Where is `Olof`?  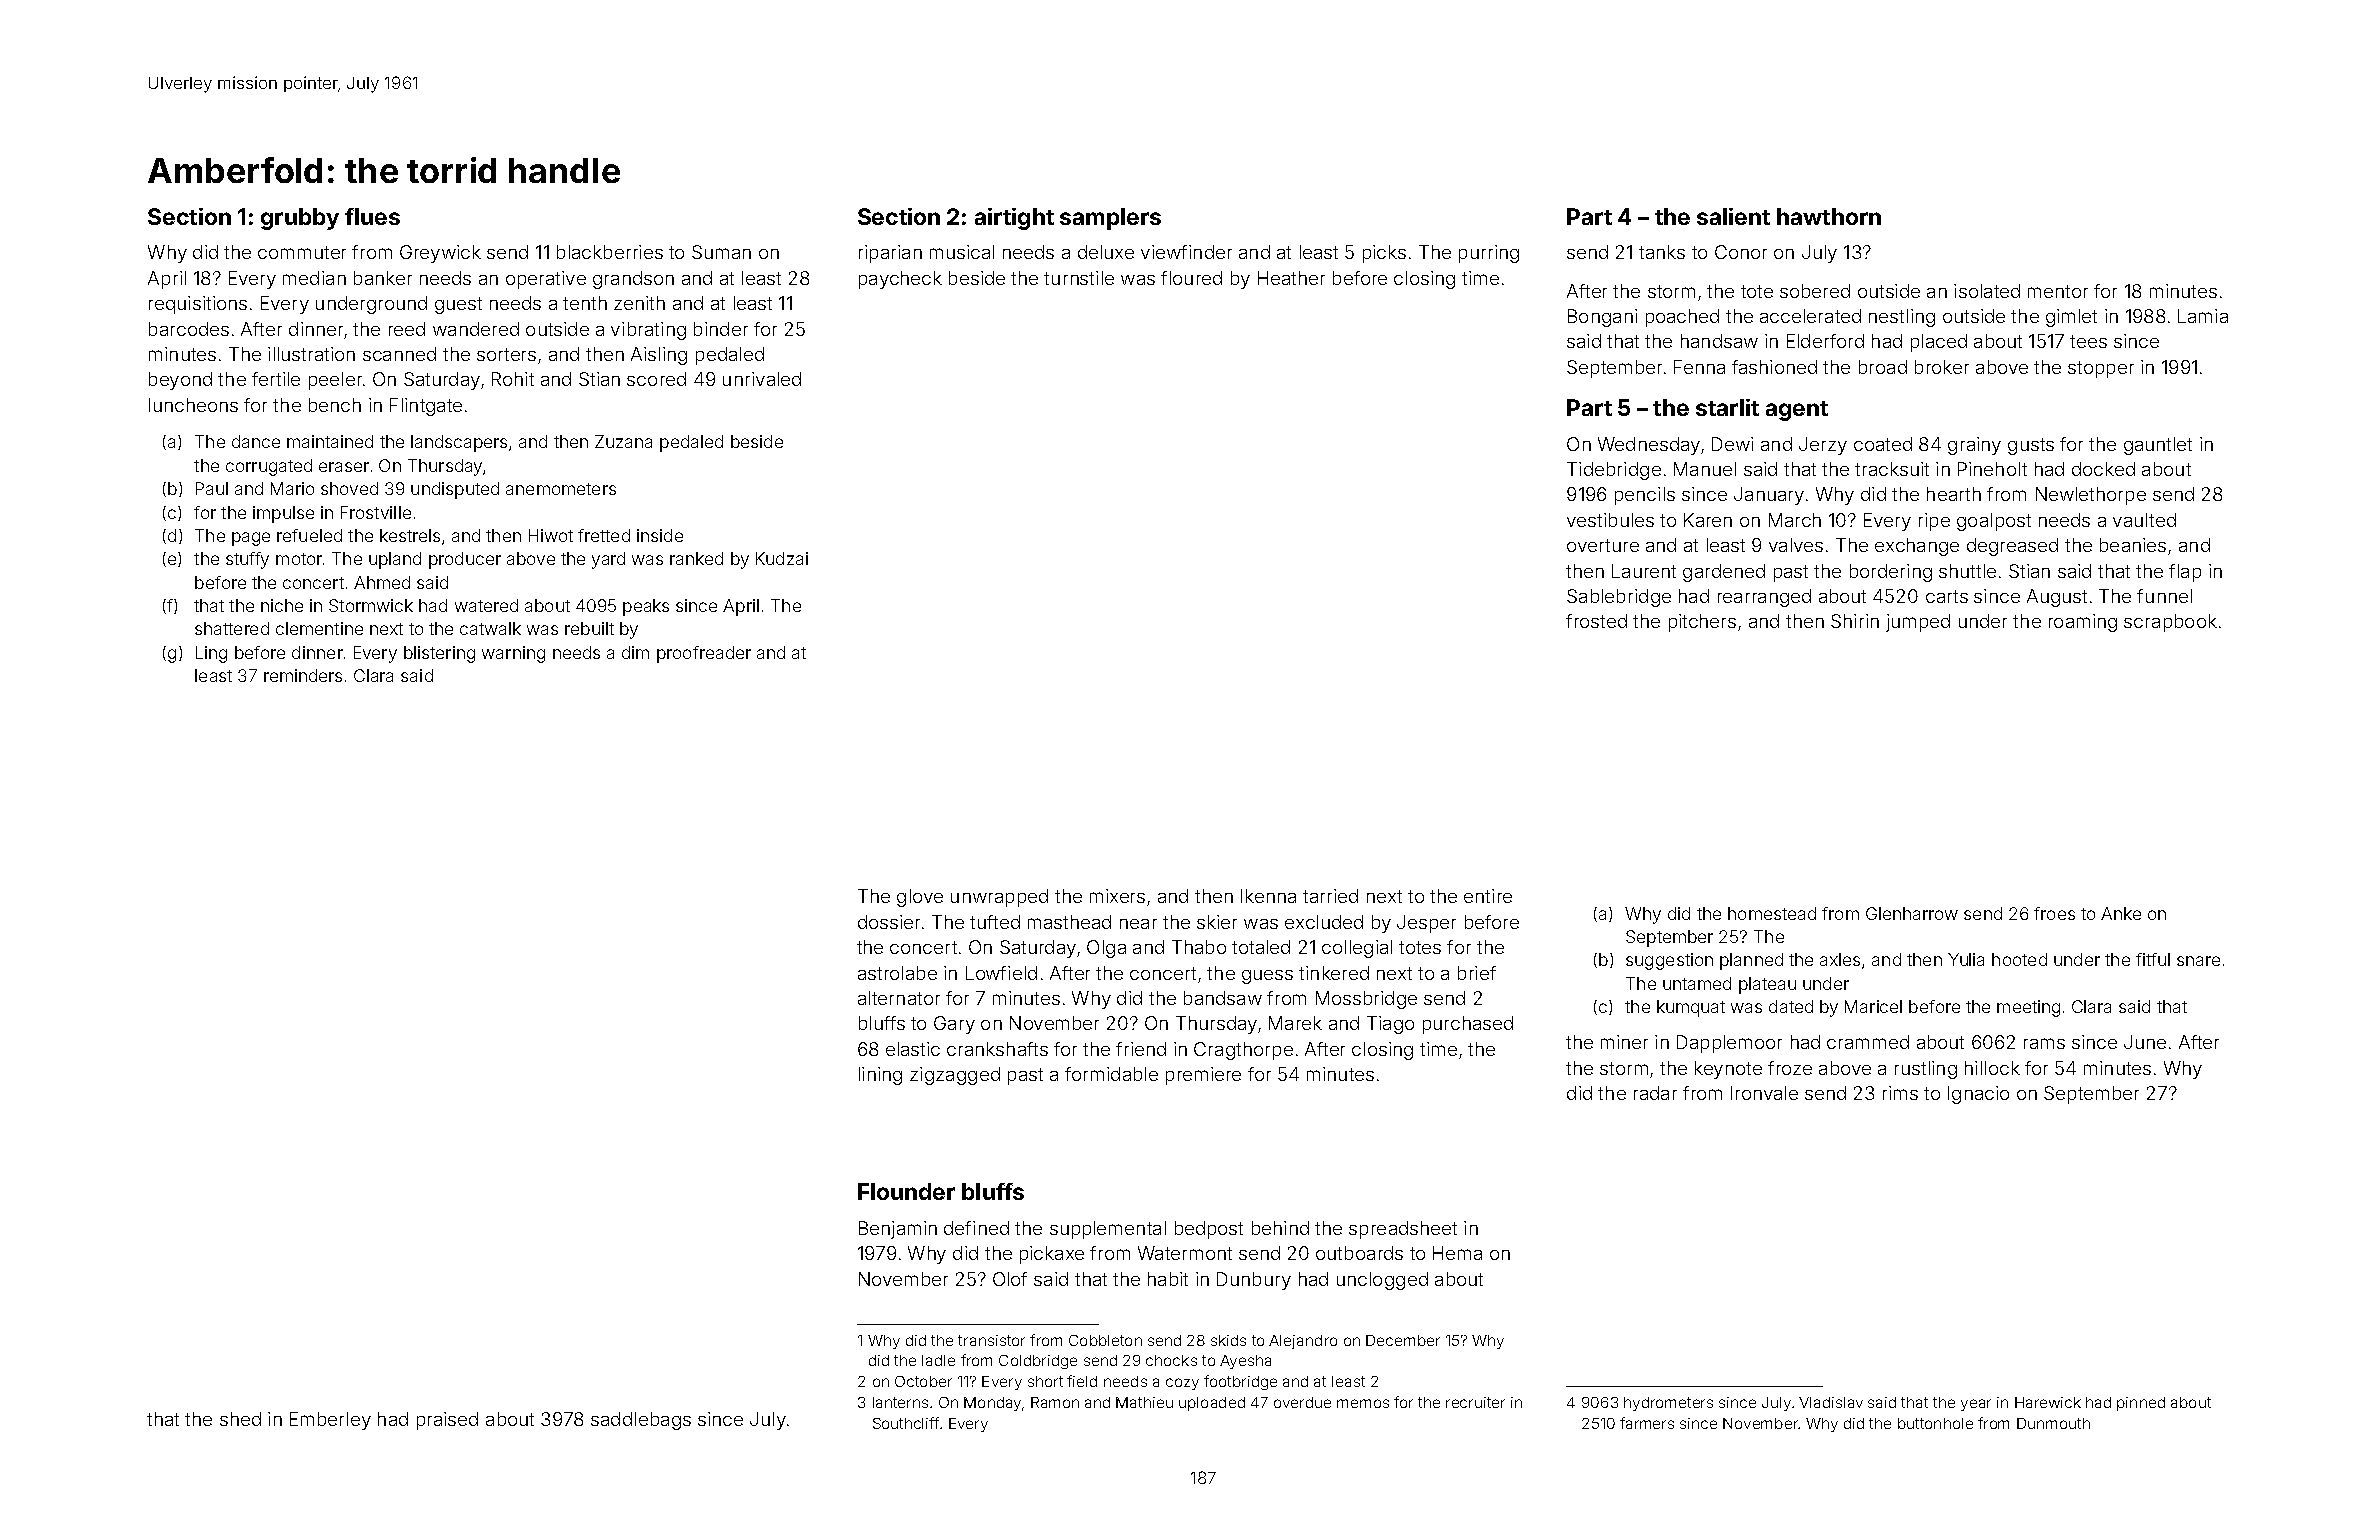 Olof is located at coordinates (1010, 1279).
